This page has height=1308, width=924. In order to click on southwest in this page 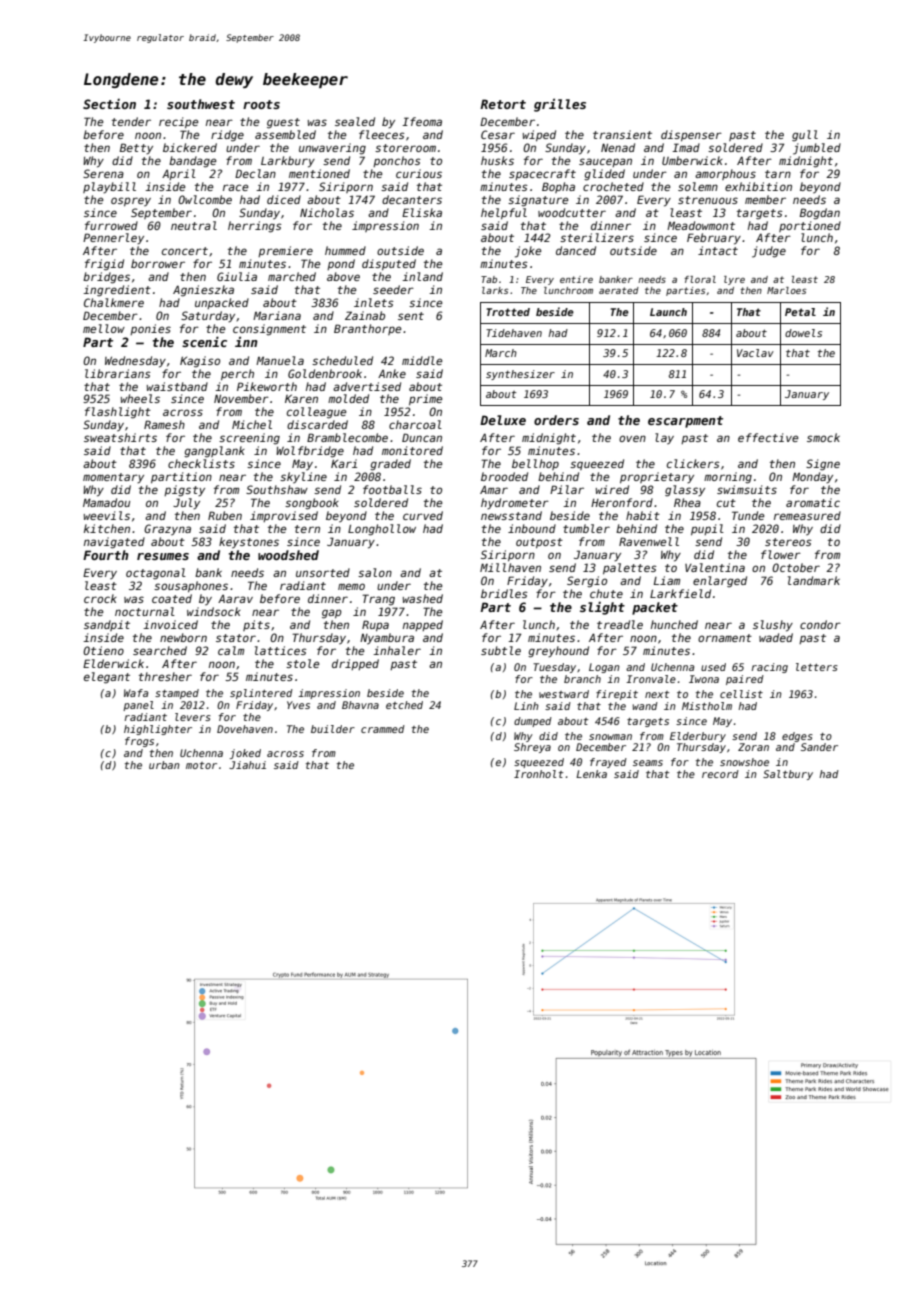, I will do `click(201, 104)`.
